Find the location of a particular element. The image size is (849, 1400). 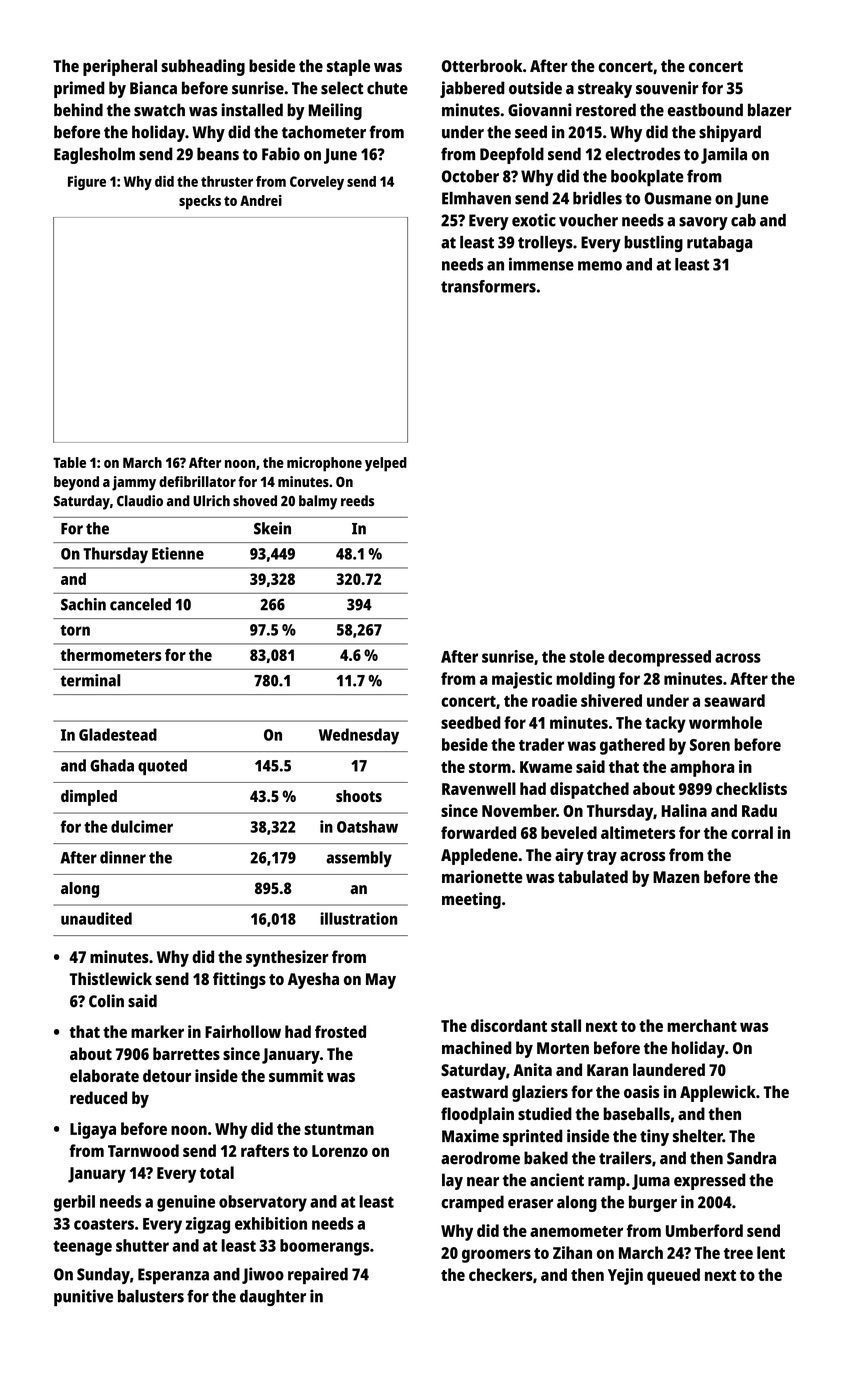

Wednesday is located at coordinates (359, 736).
